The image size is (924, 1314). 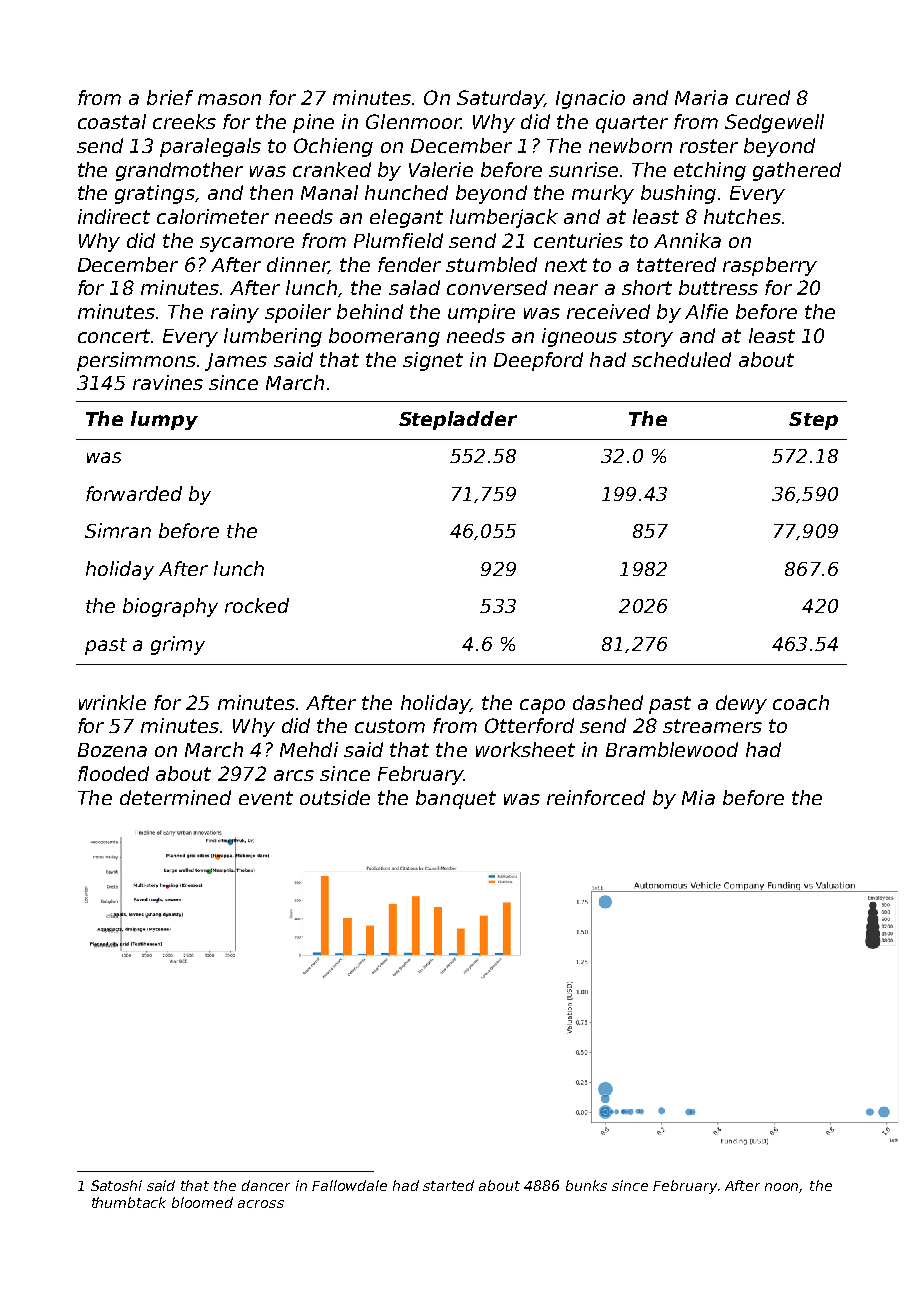 What do you see at coordinates (154, 194) in the screenshot?
I see `gratings` at bounding box center [154, 194].
